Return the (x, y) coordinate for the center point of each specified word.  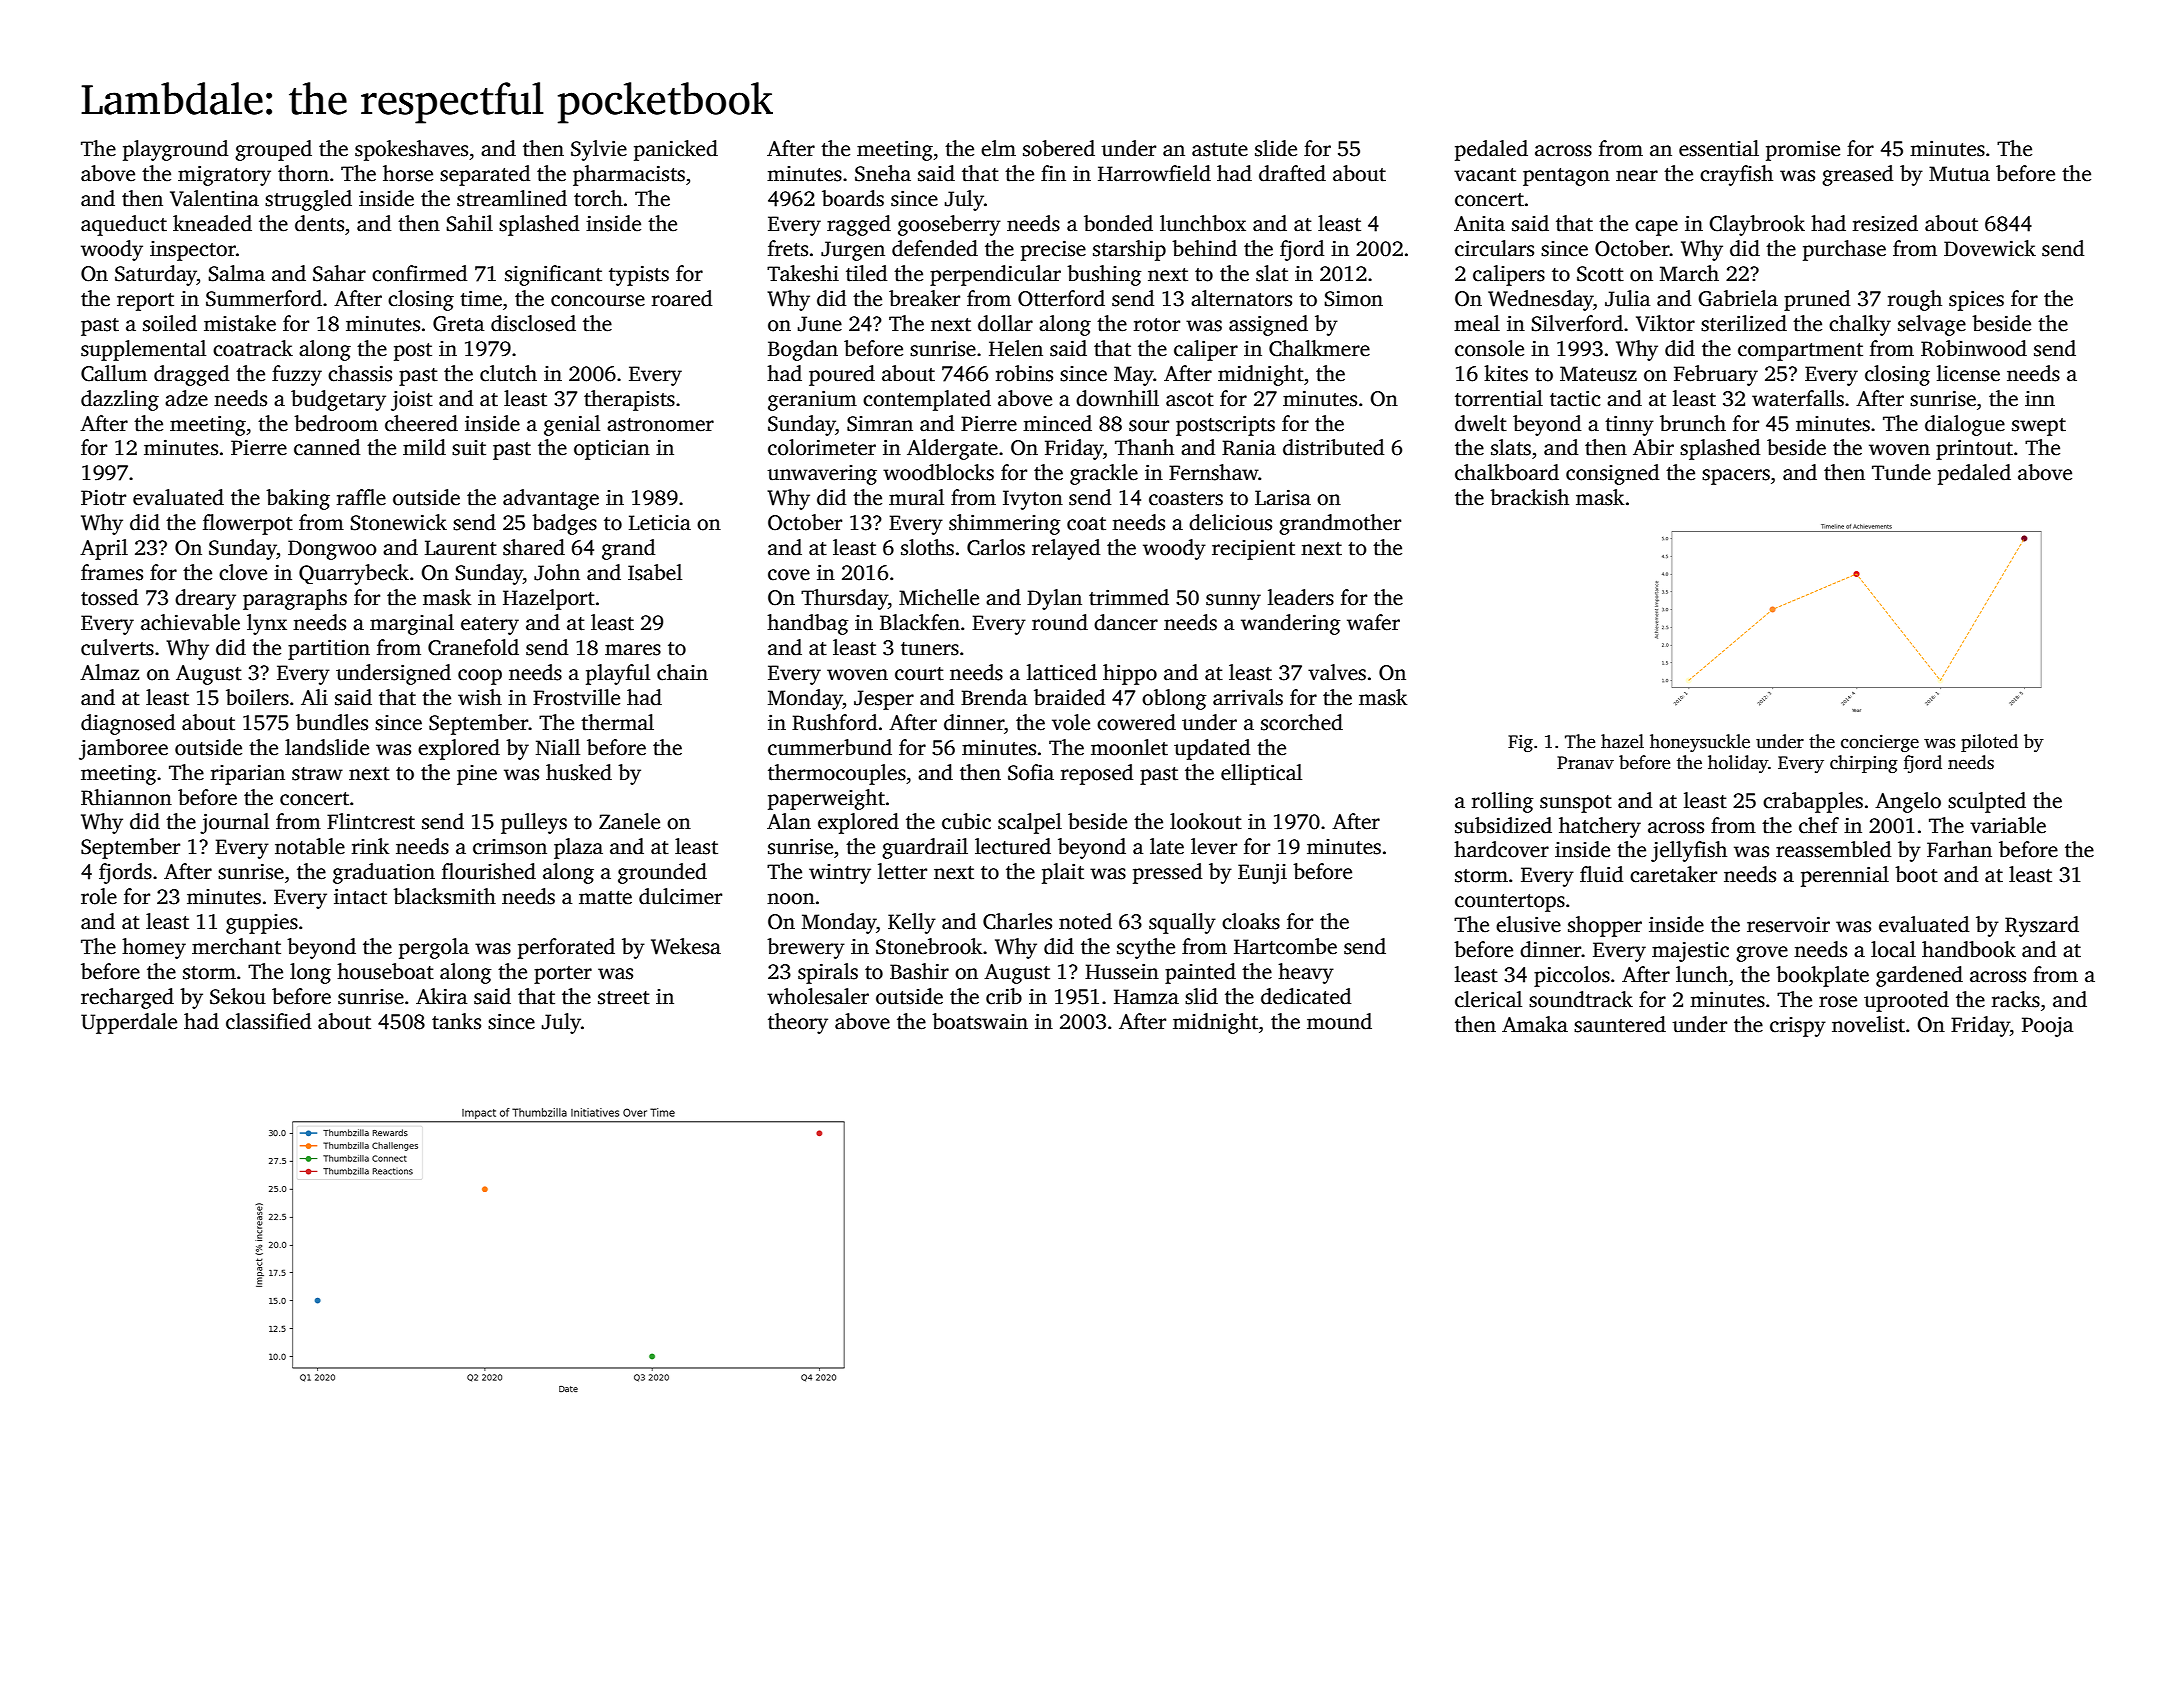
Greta (458, 324)
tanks (456, 1021)
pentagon (1566, 177)
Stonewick (398, 522)
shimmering (1005, 524)
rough (1915, 300)
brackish (1529, 497)
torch (598, 198)
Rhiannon (126, 797)
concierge (1880, 743)
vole (1071, 722)
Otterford (1061, 298)
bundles (332, 722)
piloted (1989, 743)
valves (1337, 672)
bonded (1118, 223)
